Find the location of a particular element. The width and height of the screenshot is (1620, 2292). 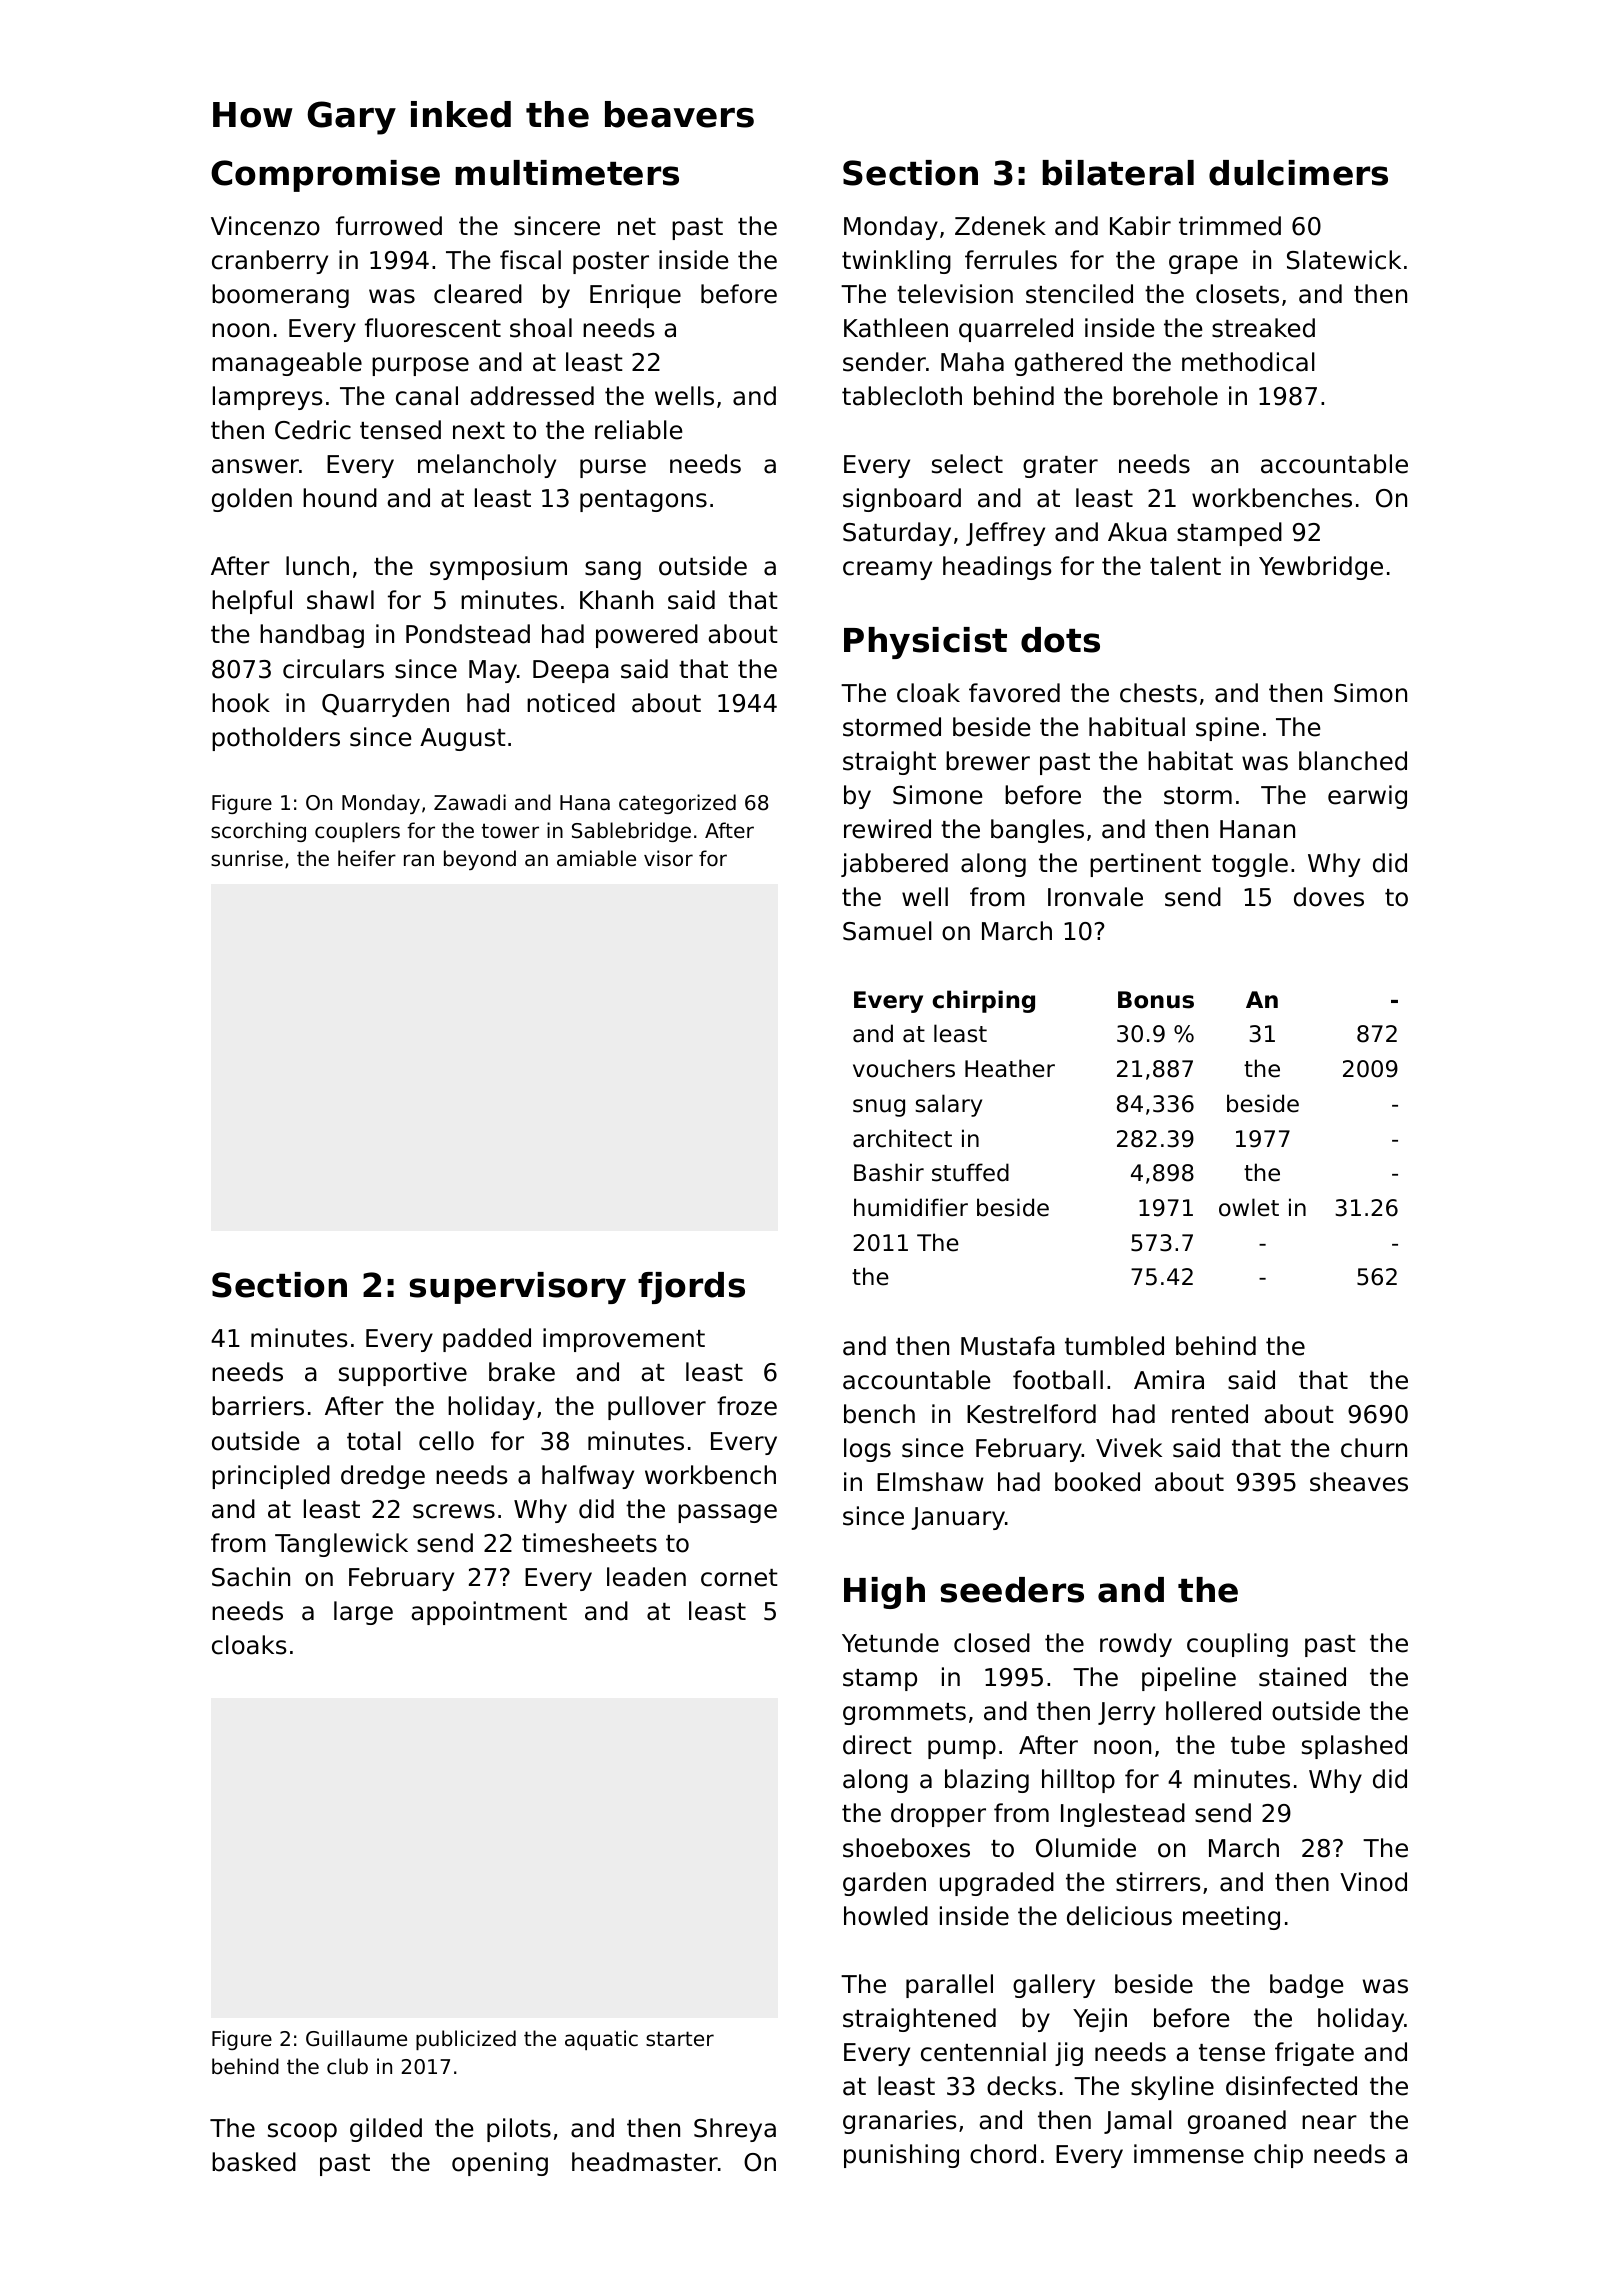

Sachin is located at coordinates (251, 1577).
